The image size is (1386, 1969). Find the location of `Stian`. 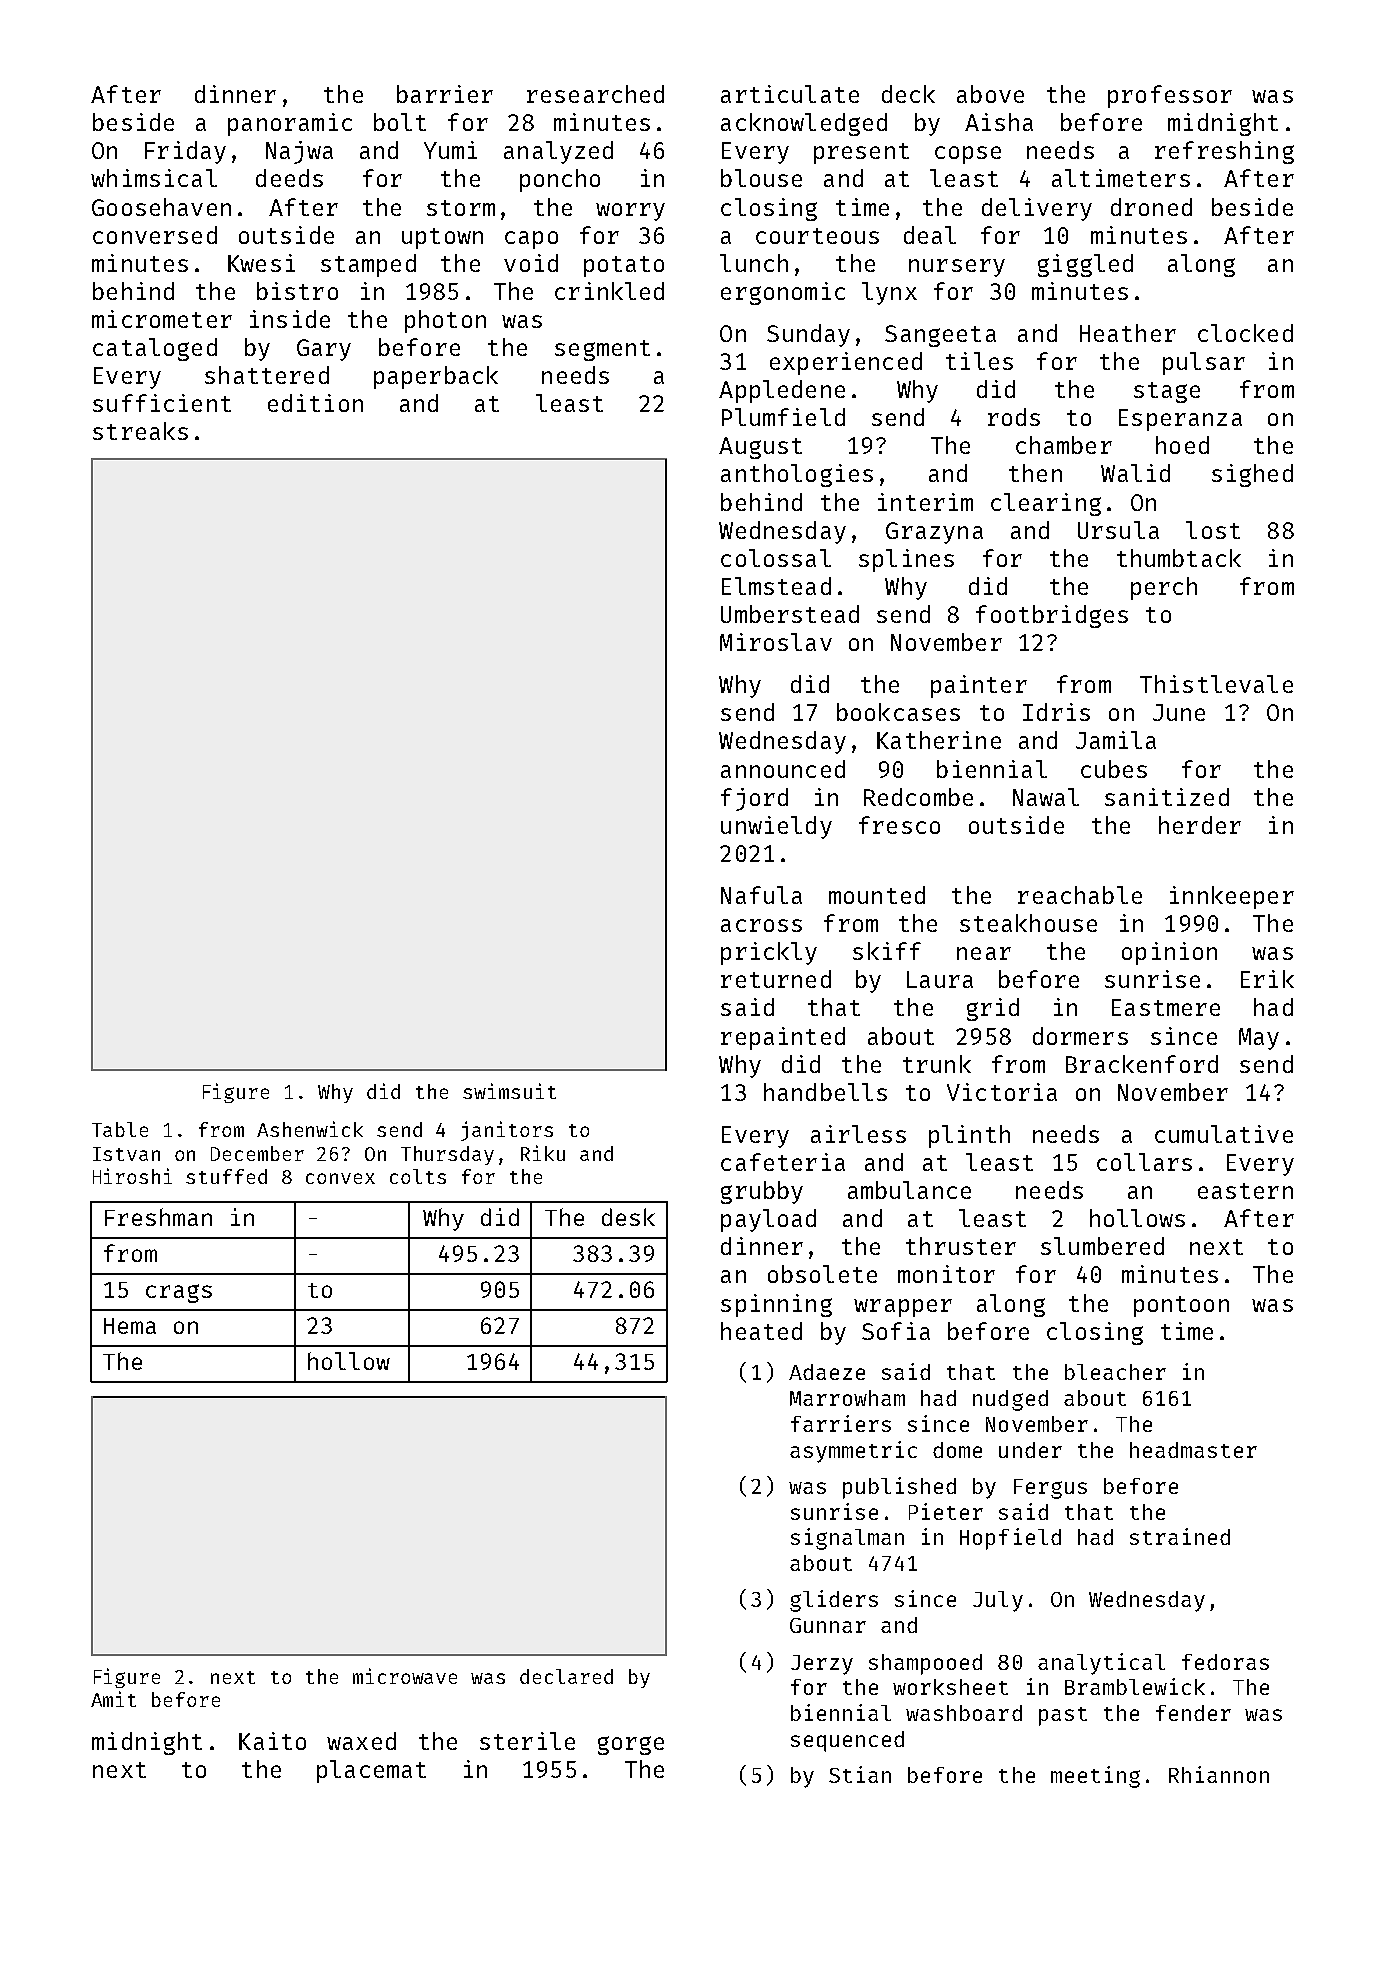

Stian is located at coordinates (860, 1774).
